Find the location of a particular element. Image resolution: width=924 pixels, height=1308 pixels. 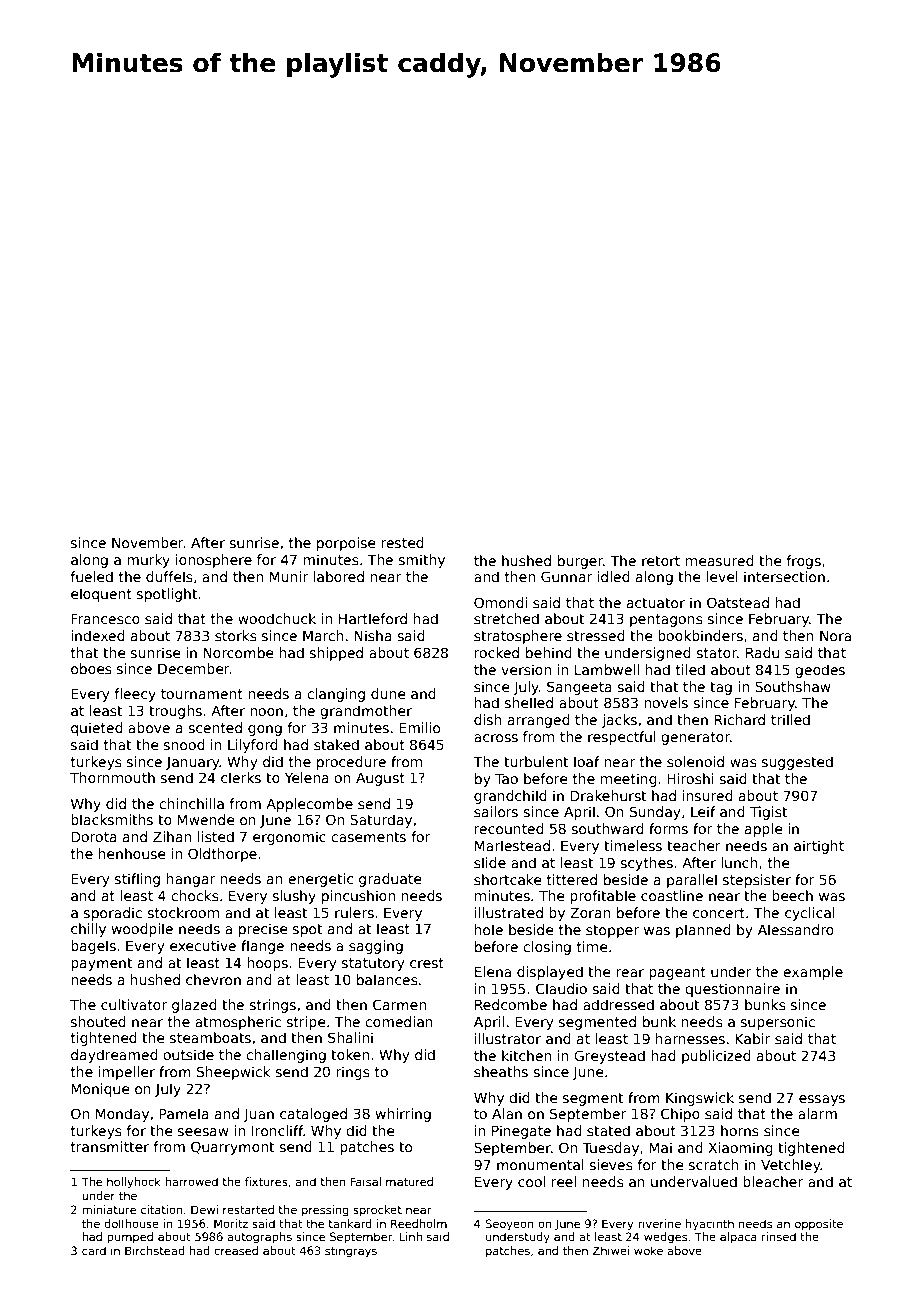

retort is located at coordinates (661, 561).
